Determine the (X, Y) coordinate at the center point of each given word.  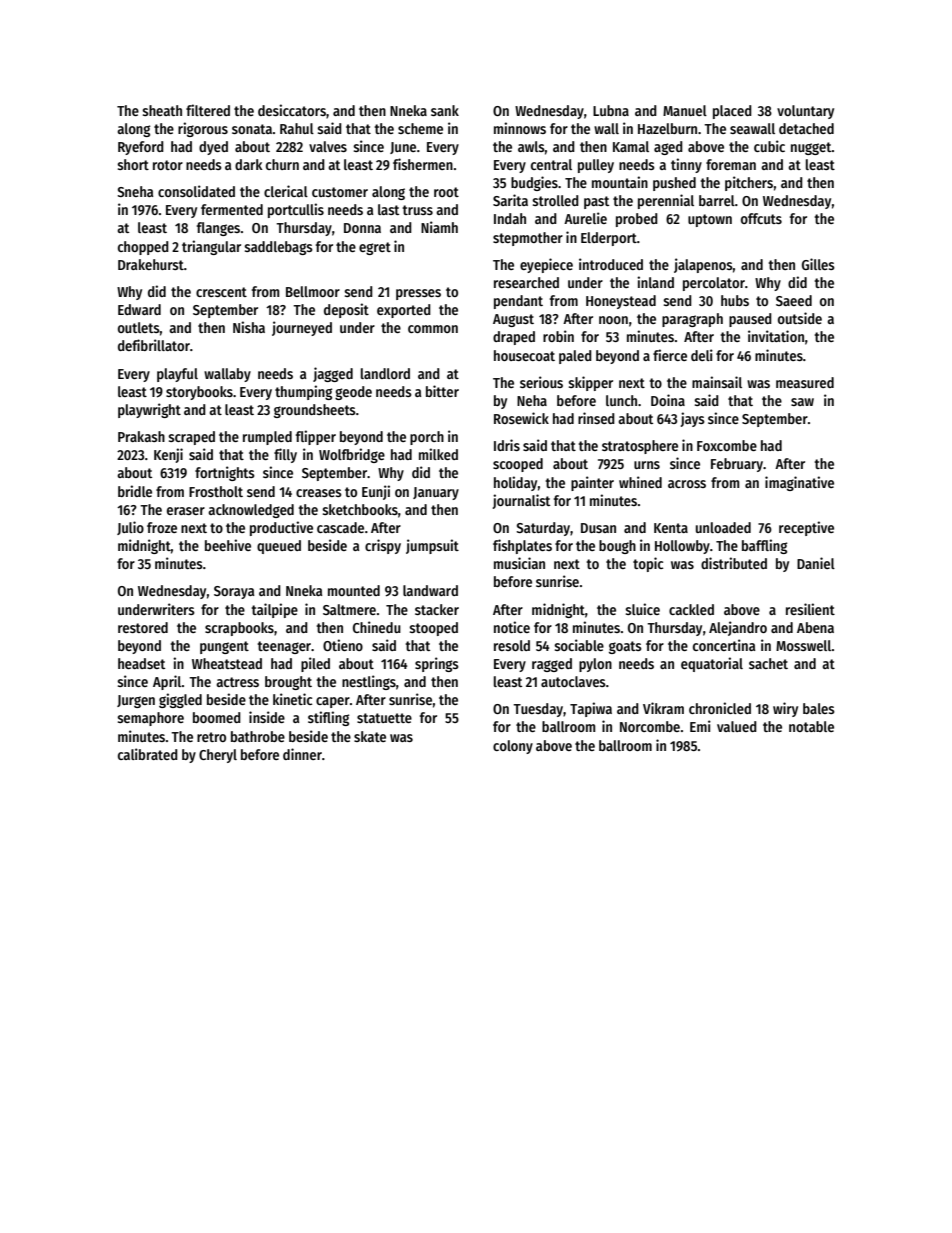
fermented (232, 209)
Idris (507, 445)
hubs (735, 300)
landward (430, 590)
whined (640, 482)
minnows (520, 128)
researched (526, 282)
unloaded (723, 527)
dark (249, 164)
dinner (302, 754)
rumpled (267, 438)
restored (143, 627)
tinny (686, 165)
